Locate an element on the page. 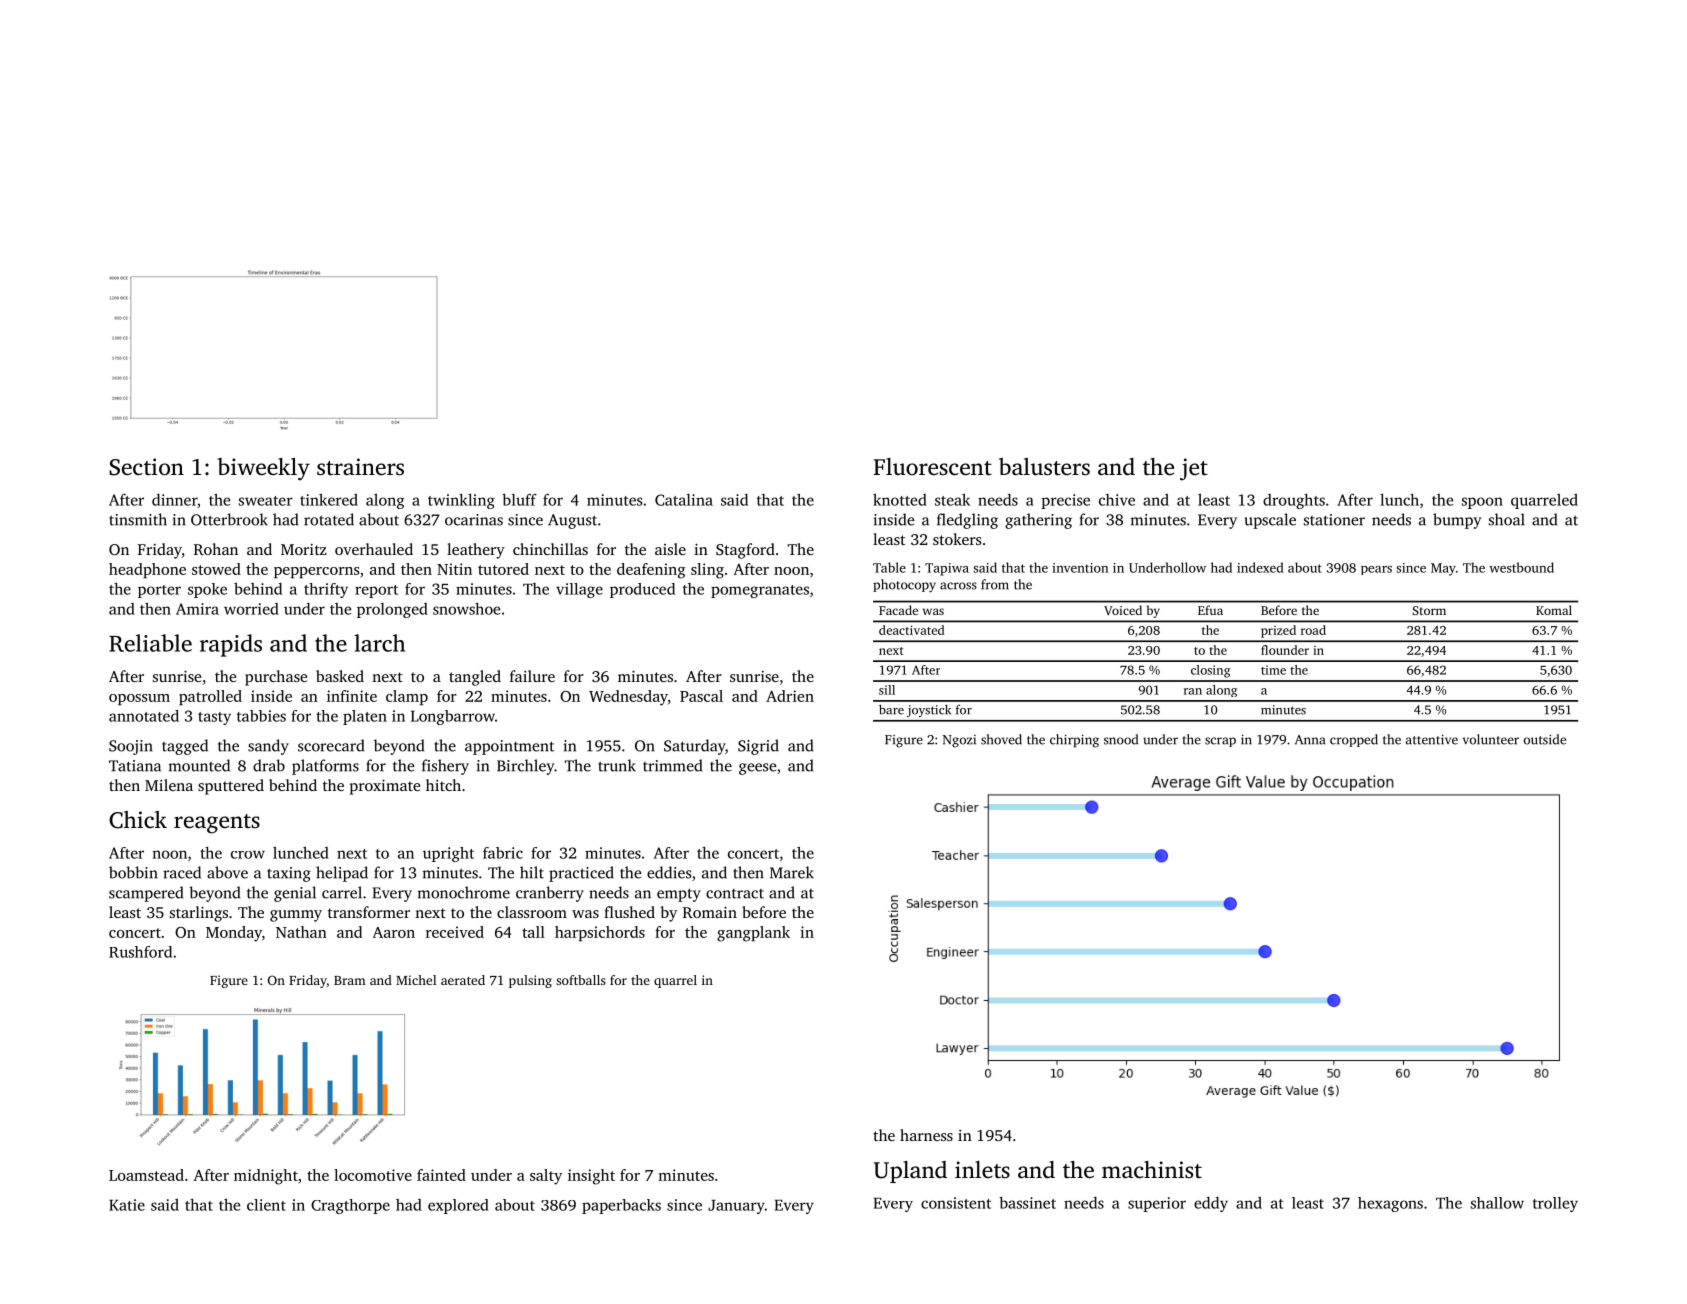  trolley is located at coordinates (1555, 1204).
